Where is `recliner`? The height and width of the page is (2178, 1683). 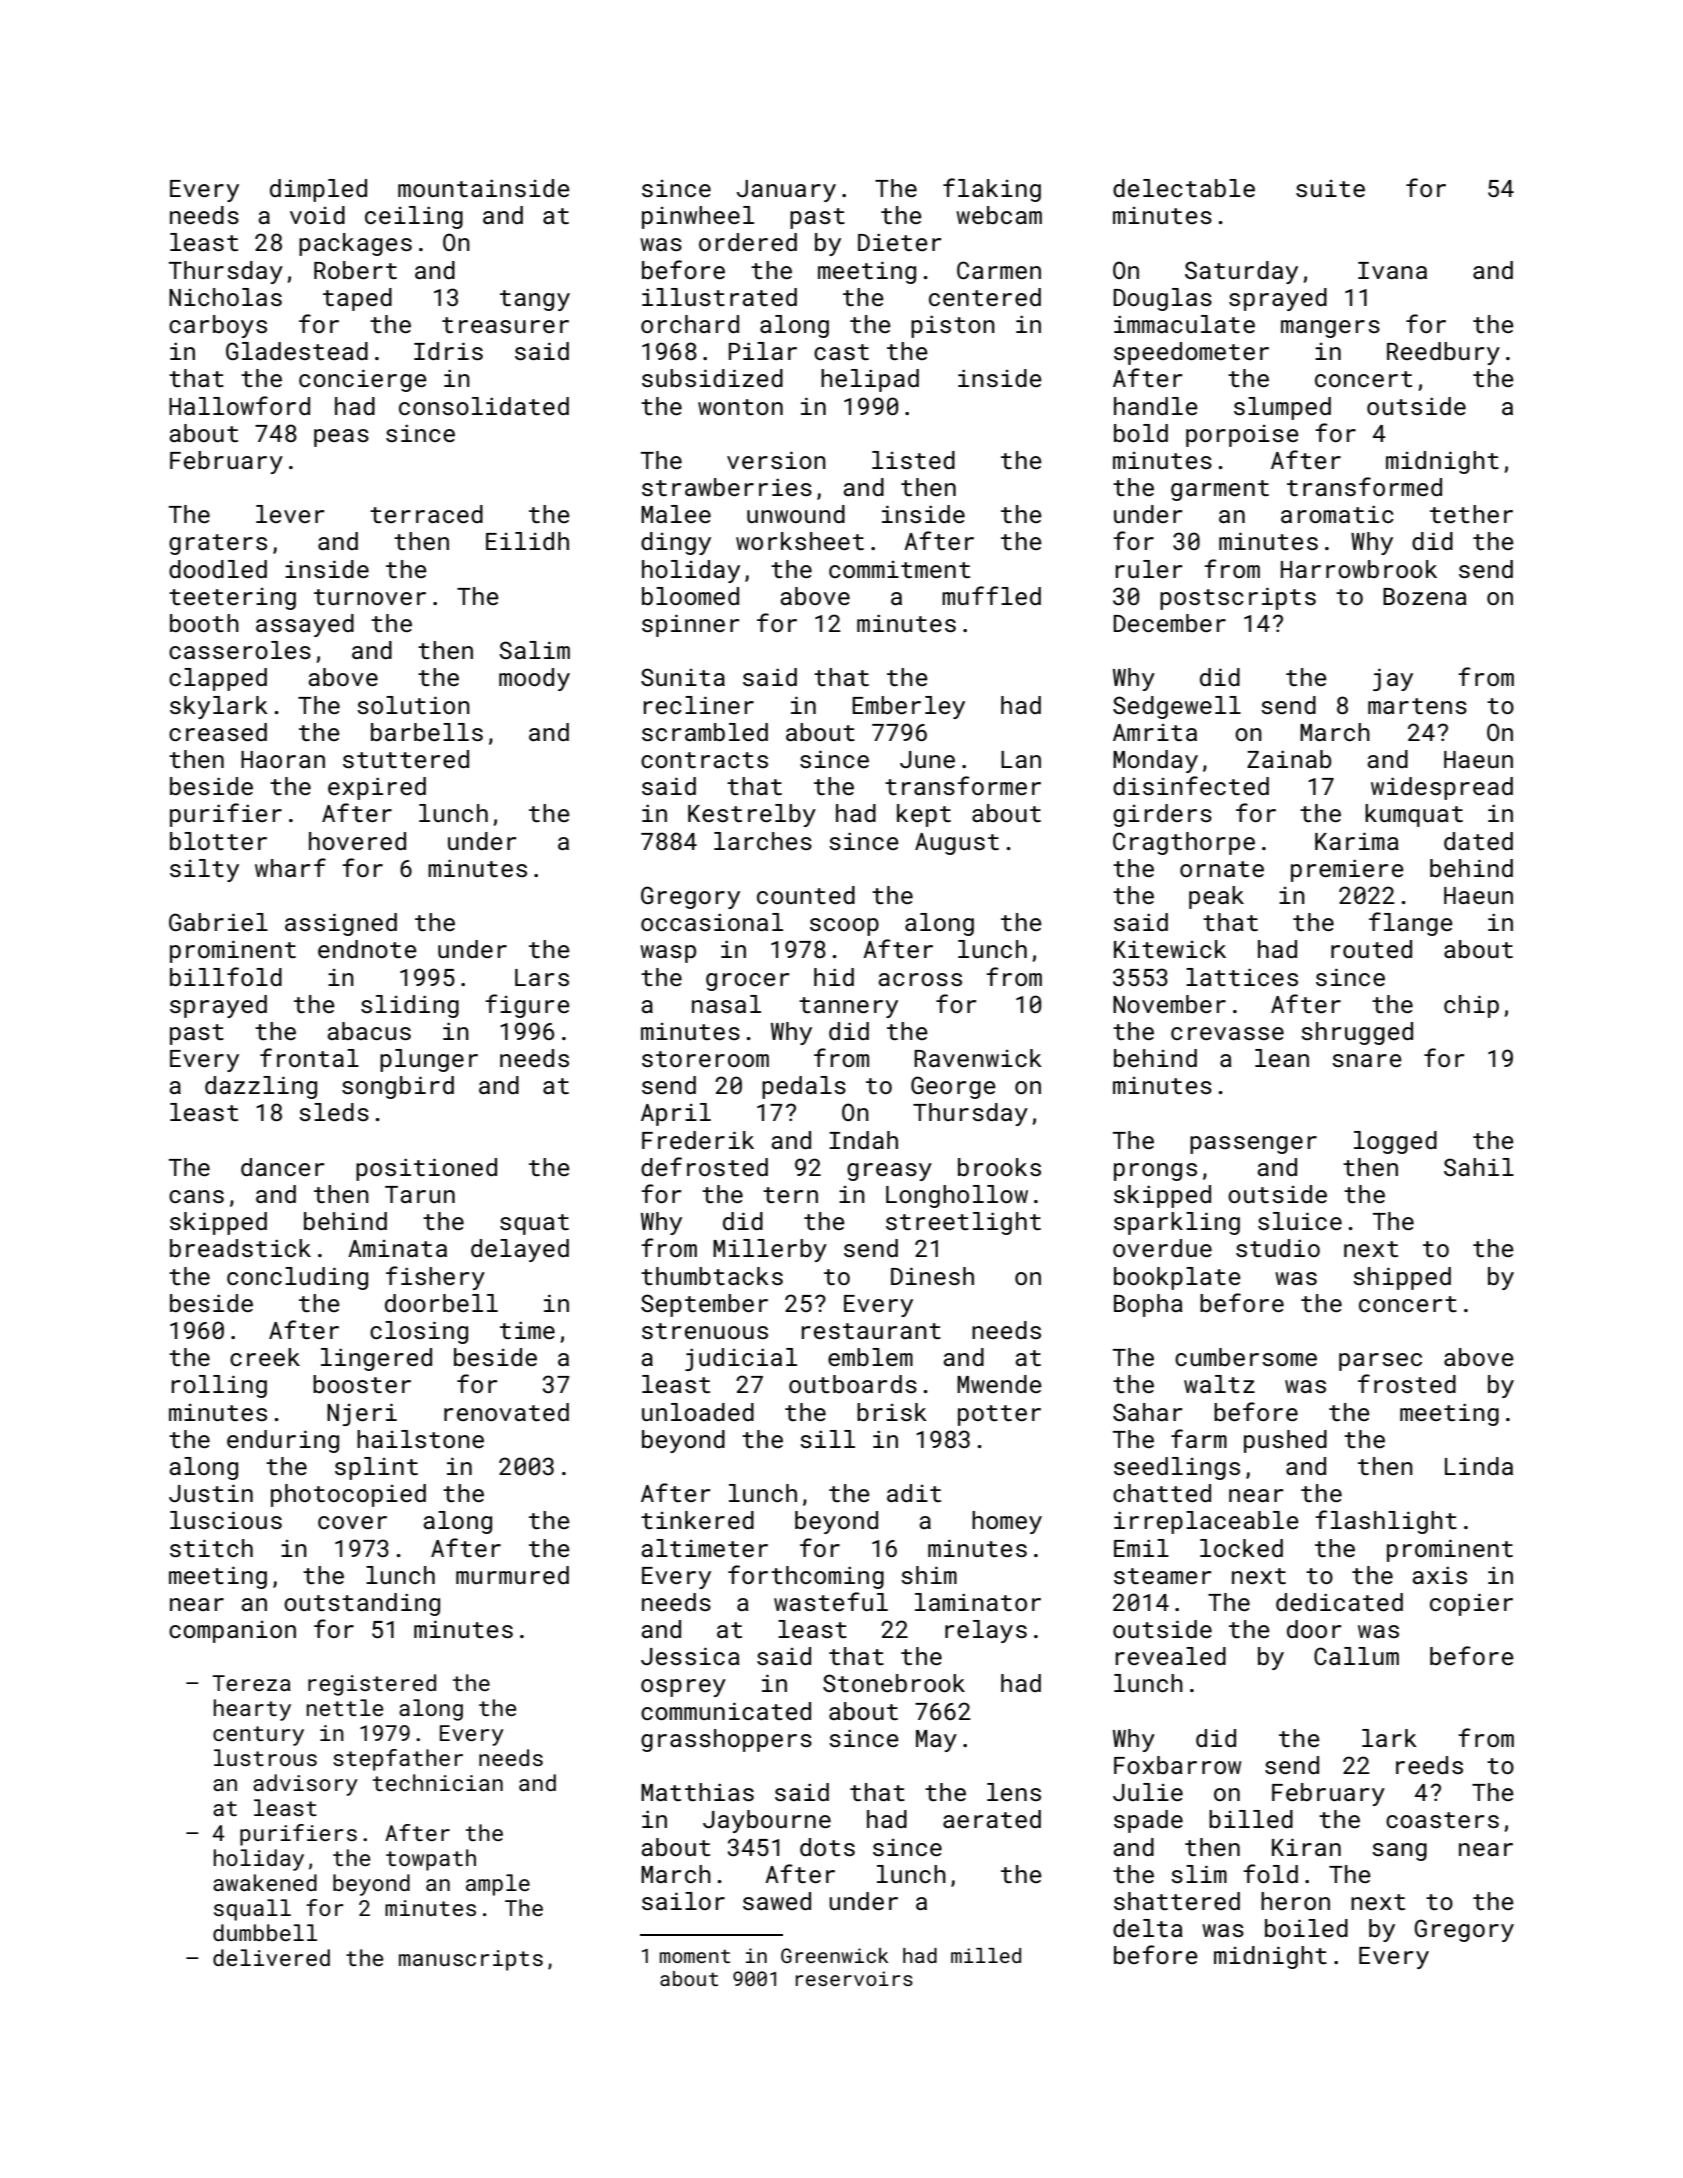 recliner is located at coordinates (699, 705).
